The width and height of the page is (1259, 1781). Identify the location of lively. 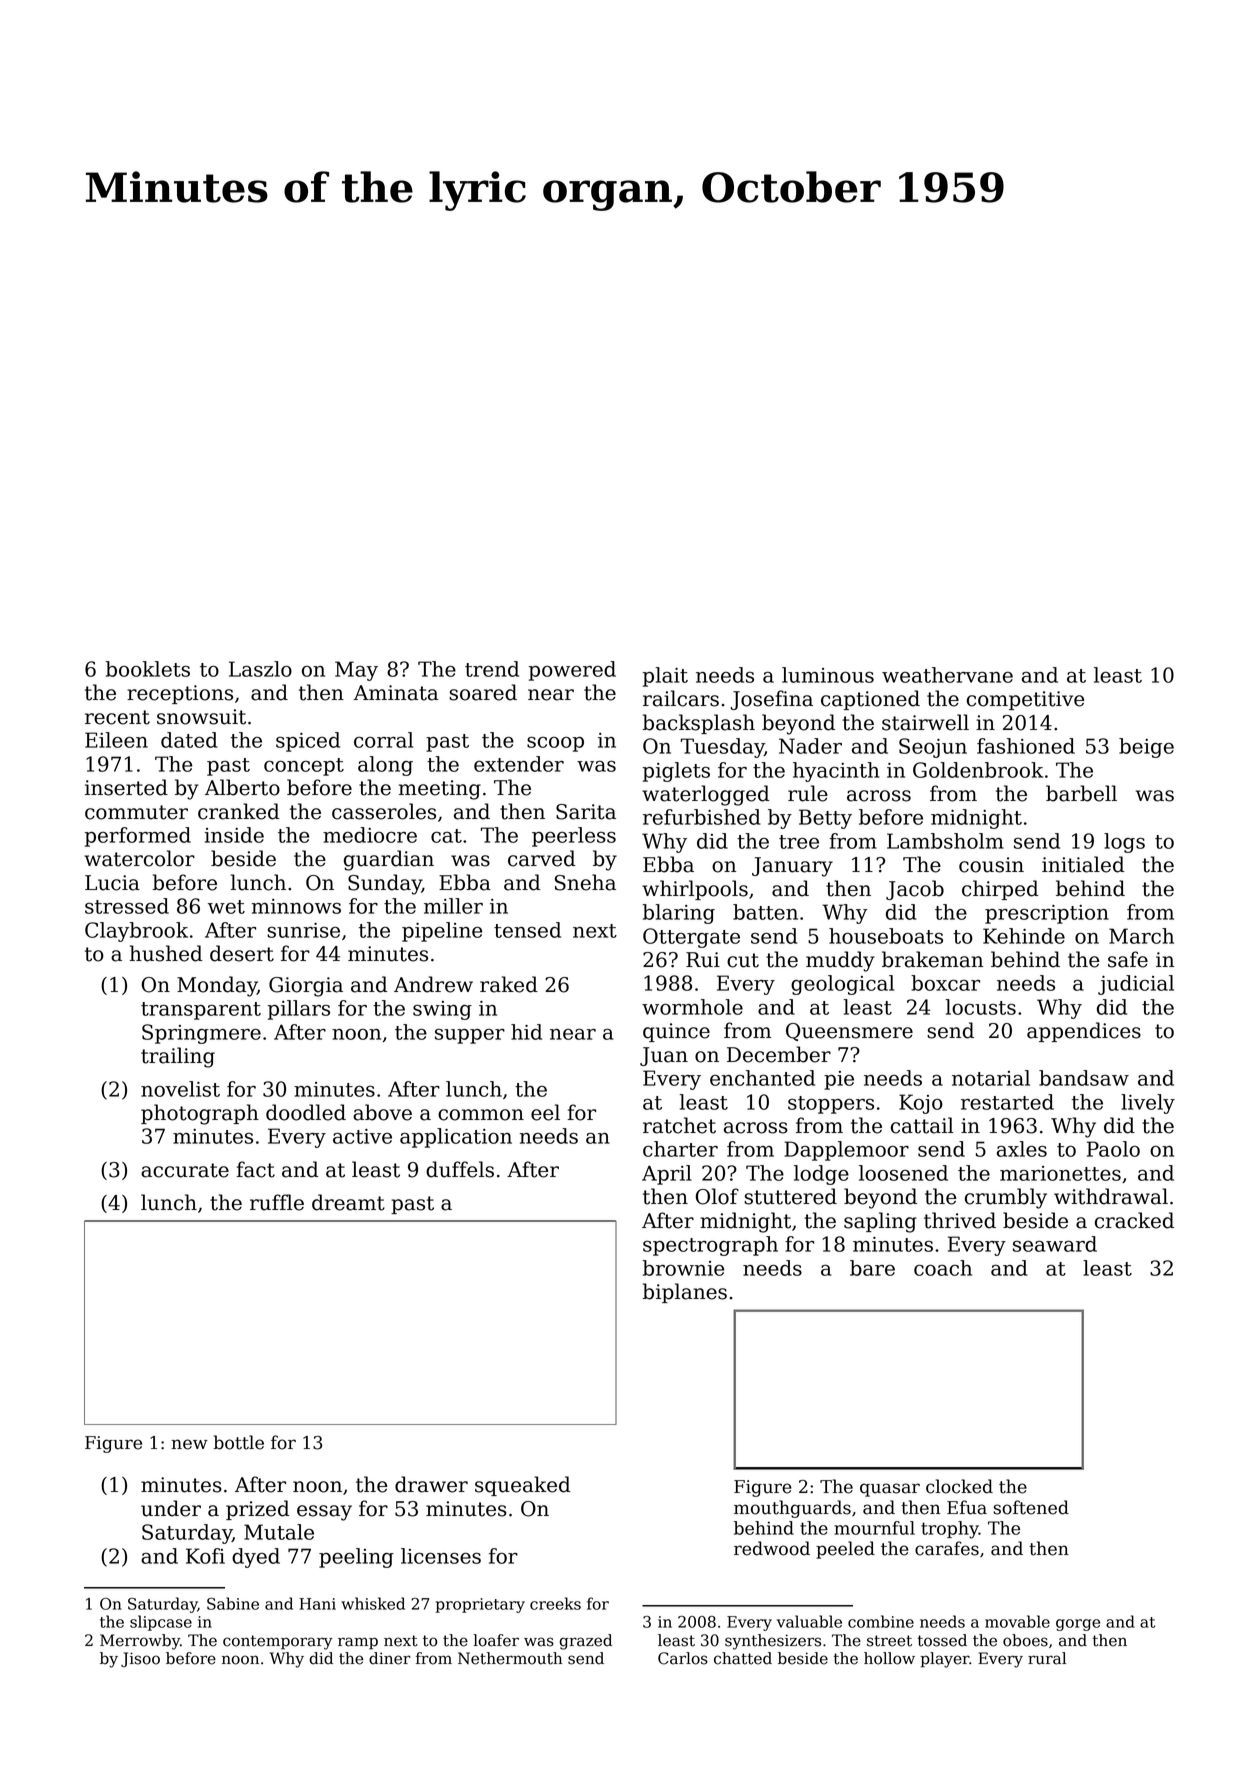
(1148, 1104).
